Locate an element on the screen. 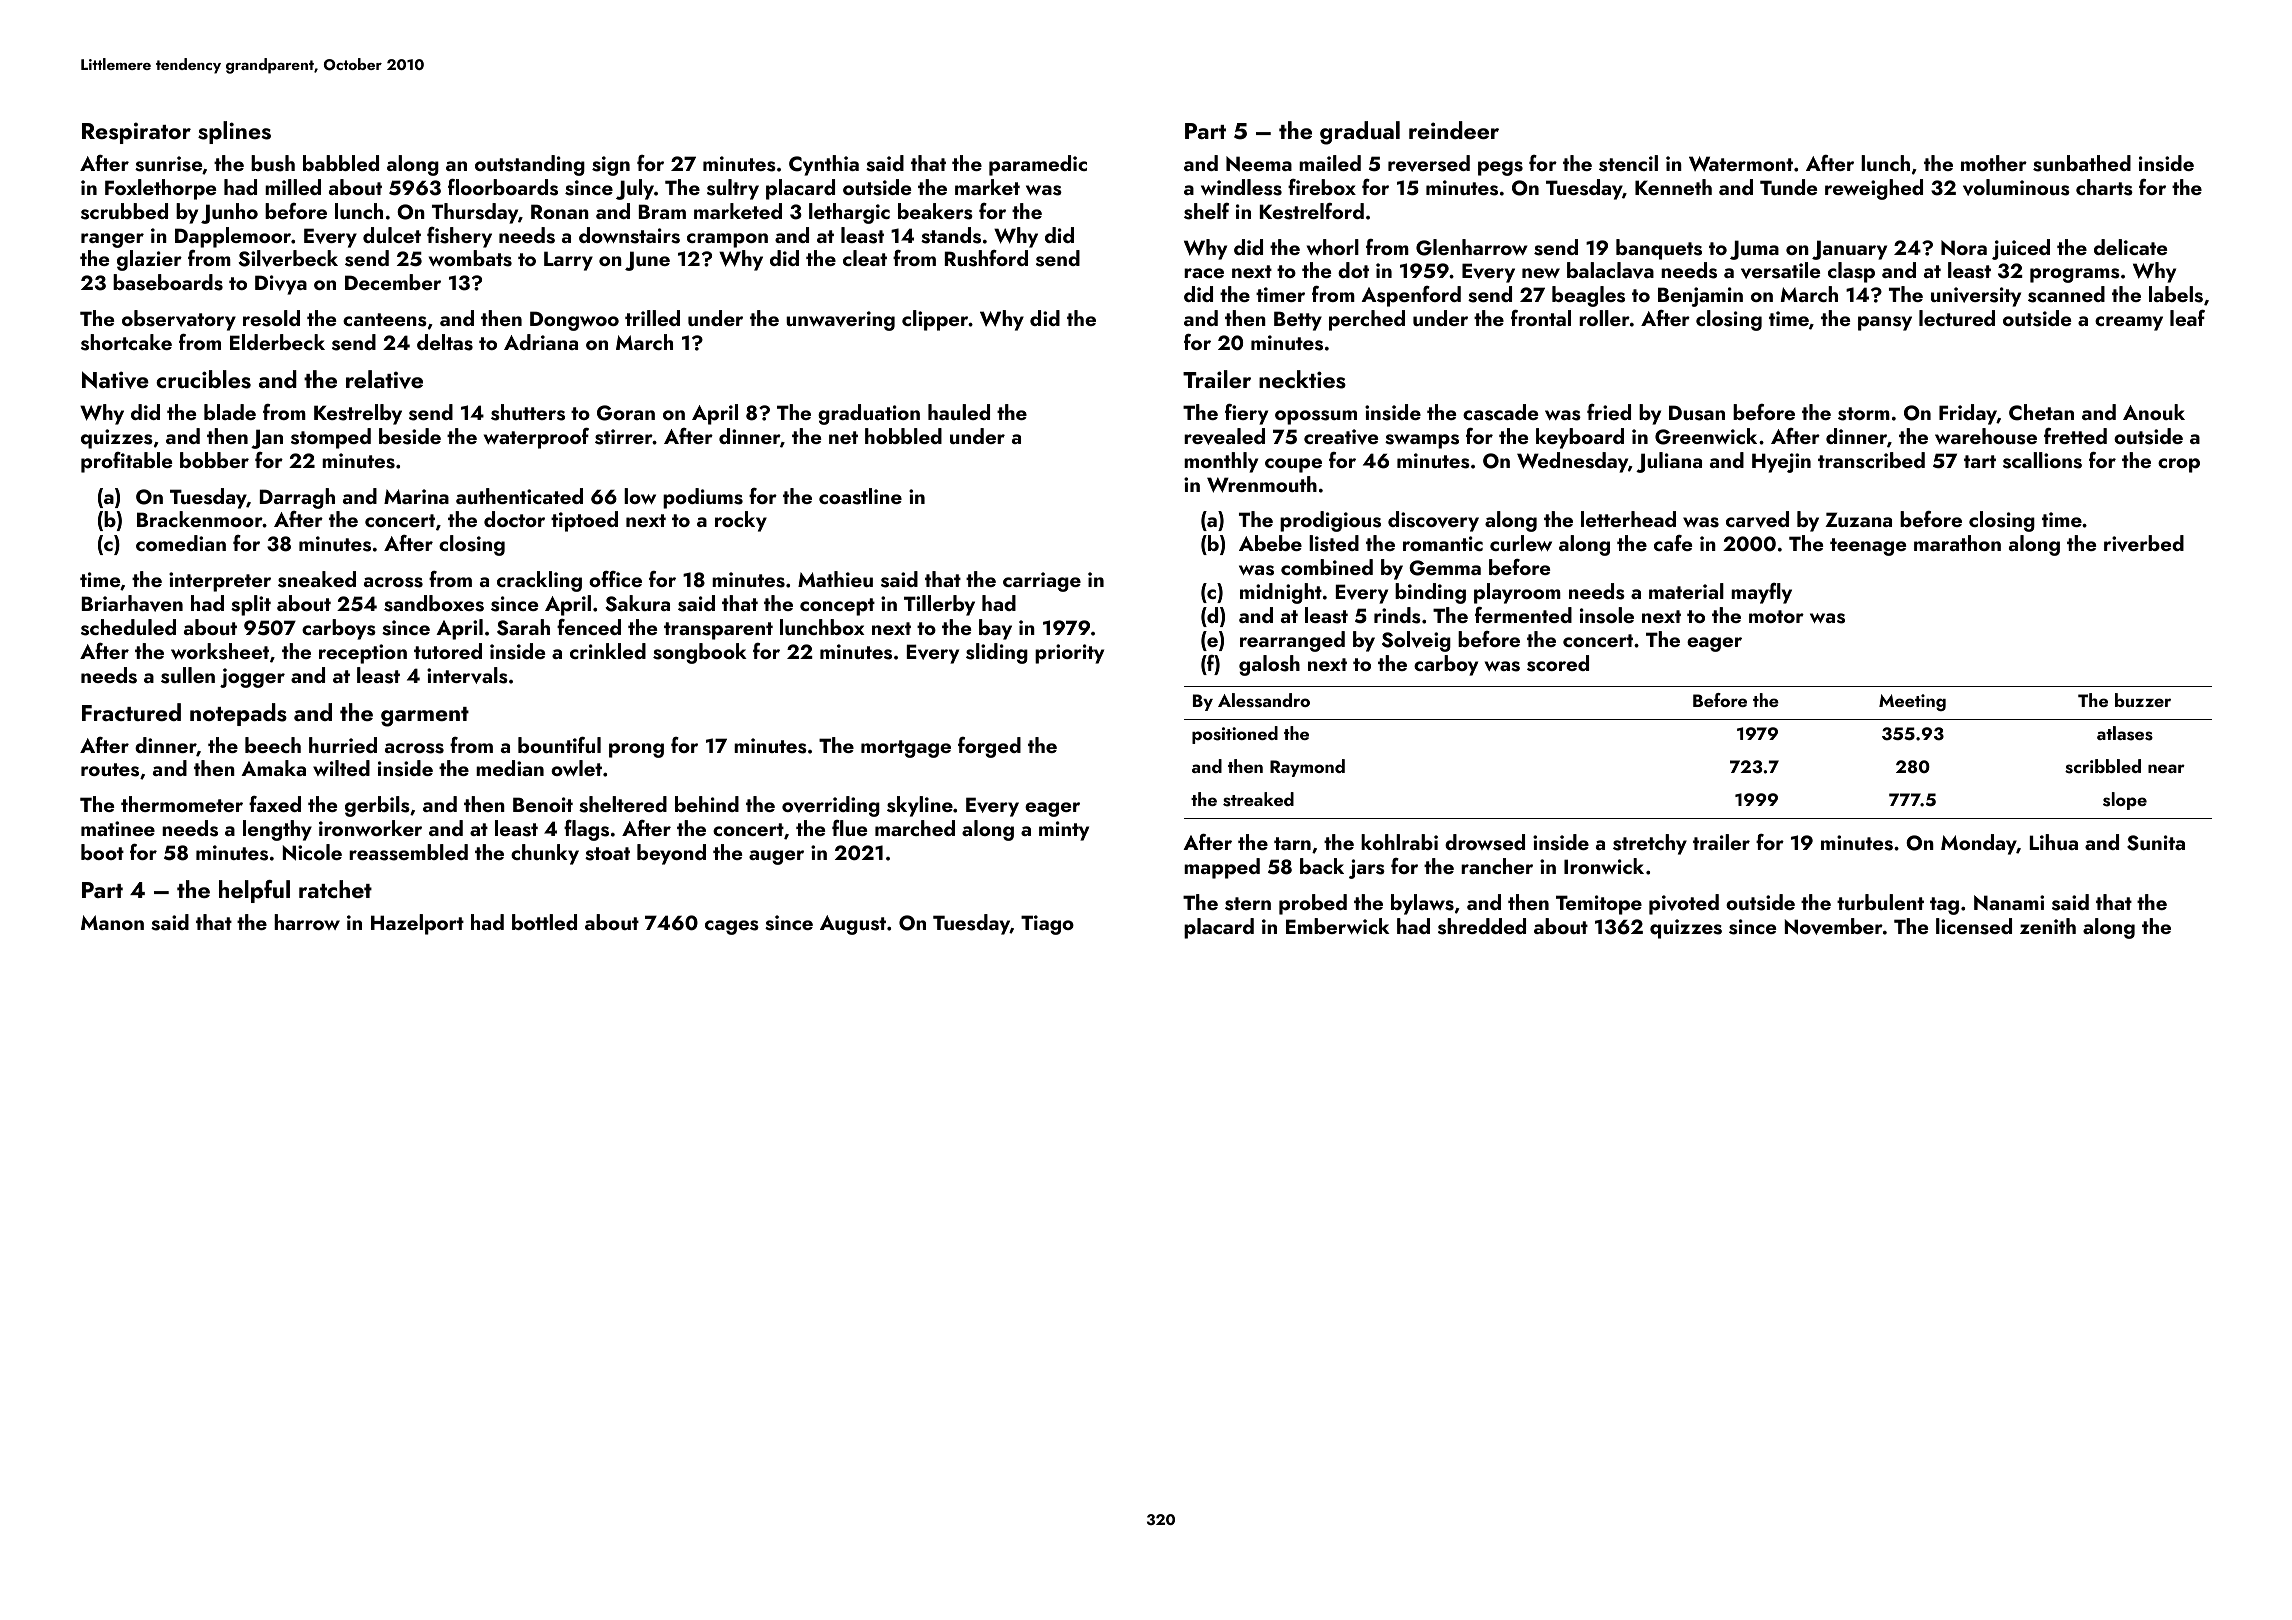 This screenshot has width=2292, height=1620. Meeting is located at coordinates (1912, 702).
